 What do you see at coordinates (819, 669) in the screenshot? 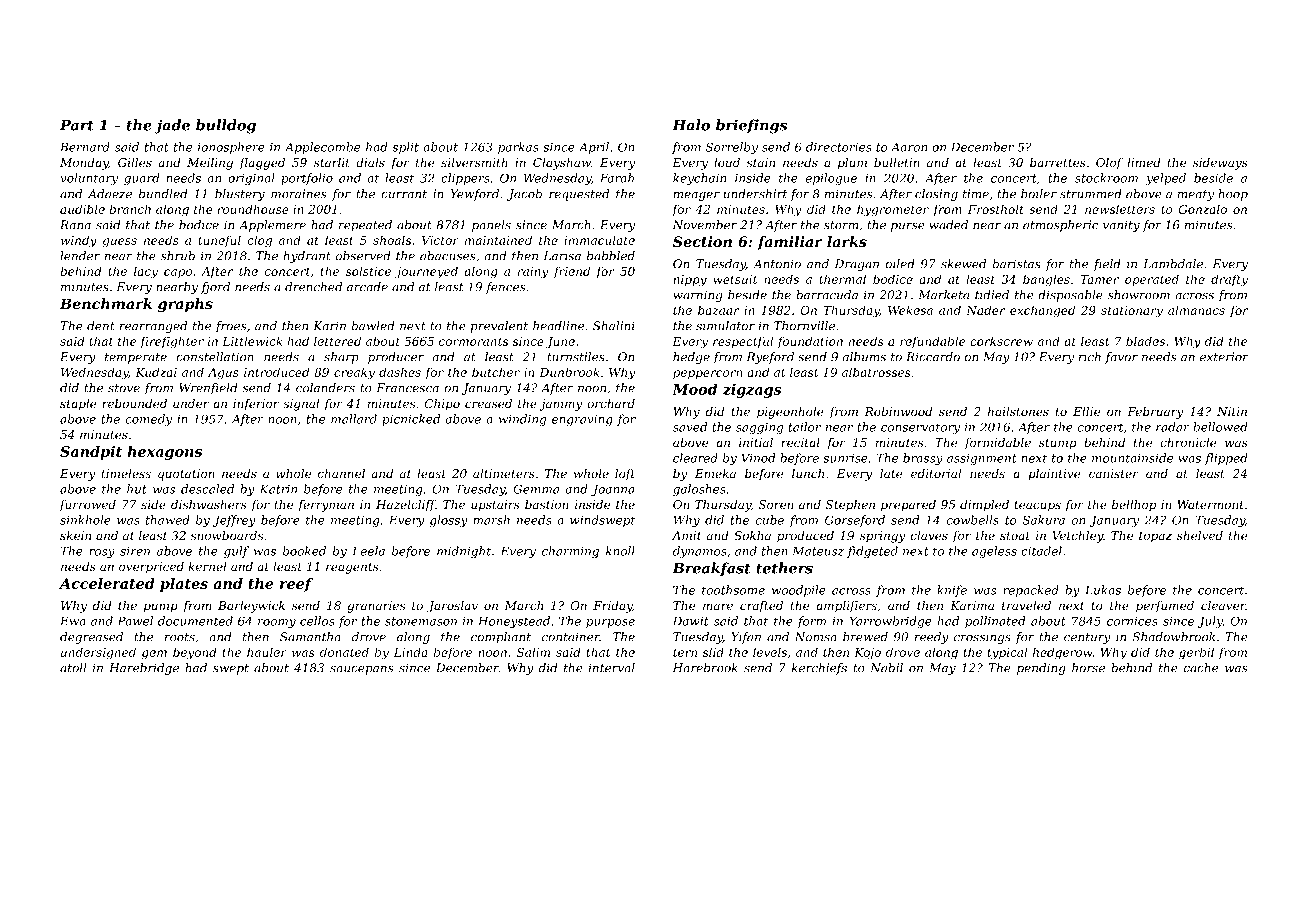
I see `kerchiefs` at bounding box center [819, 669].
